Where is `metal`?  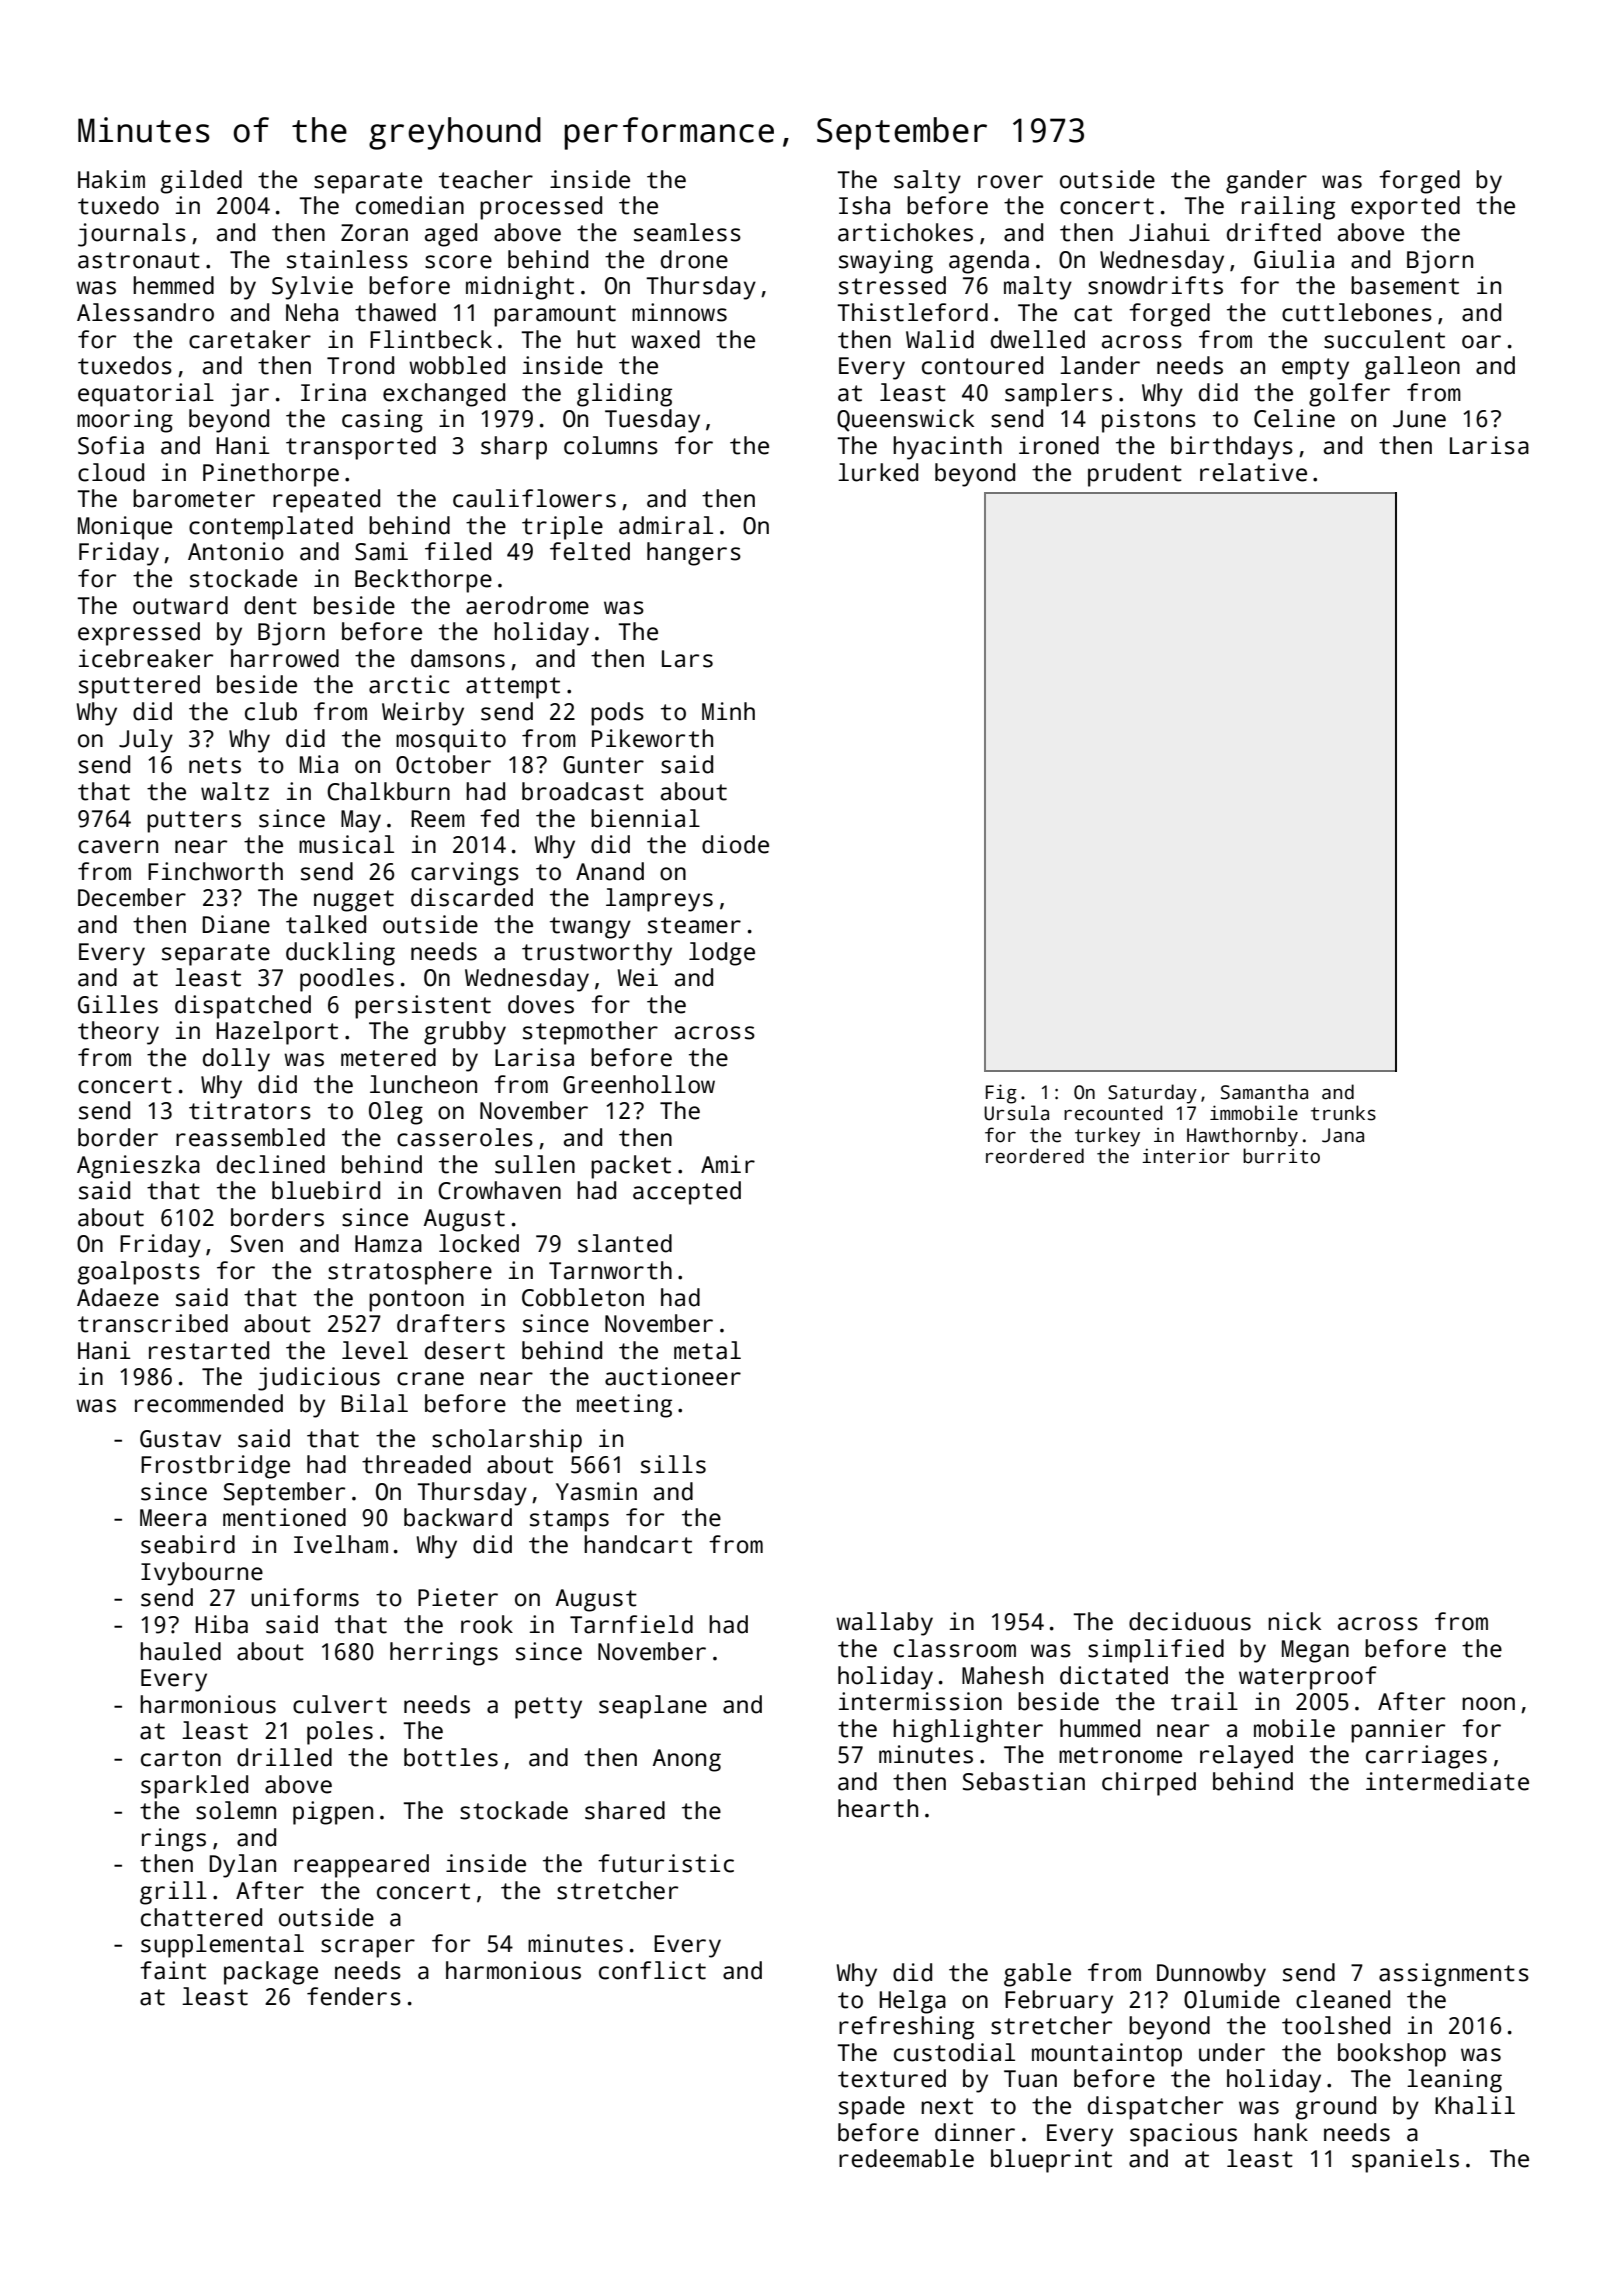 metal is located at coordinates (707, 1350).
